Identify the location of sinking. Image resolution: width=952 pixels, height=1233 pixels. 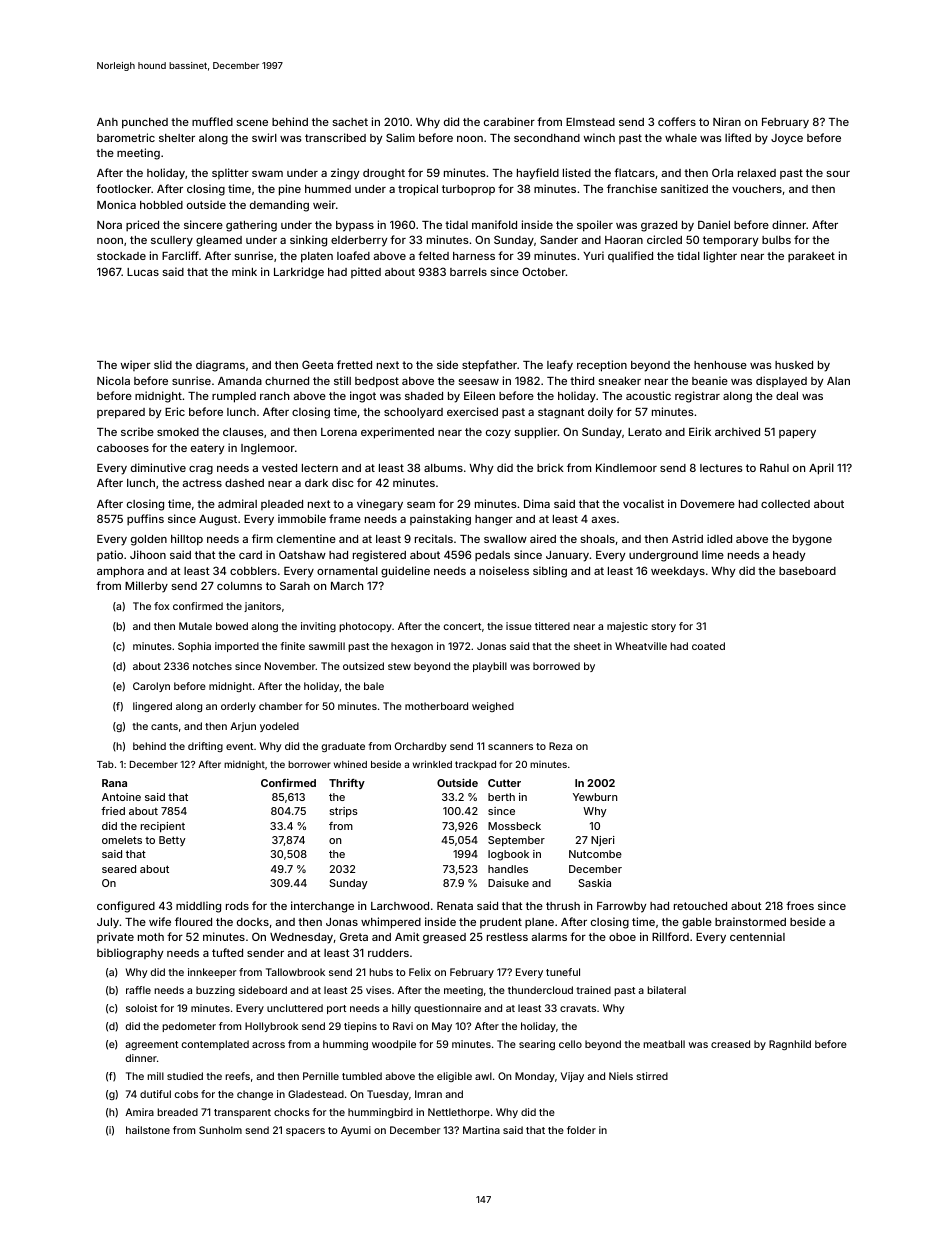
(308, 241).
